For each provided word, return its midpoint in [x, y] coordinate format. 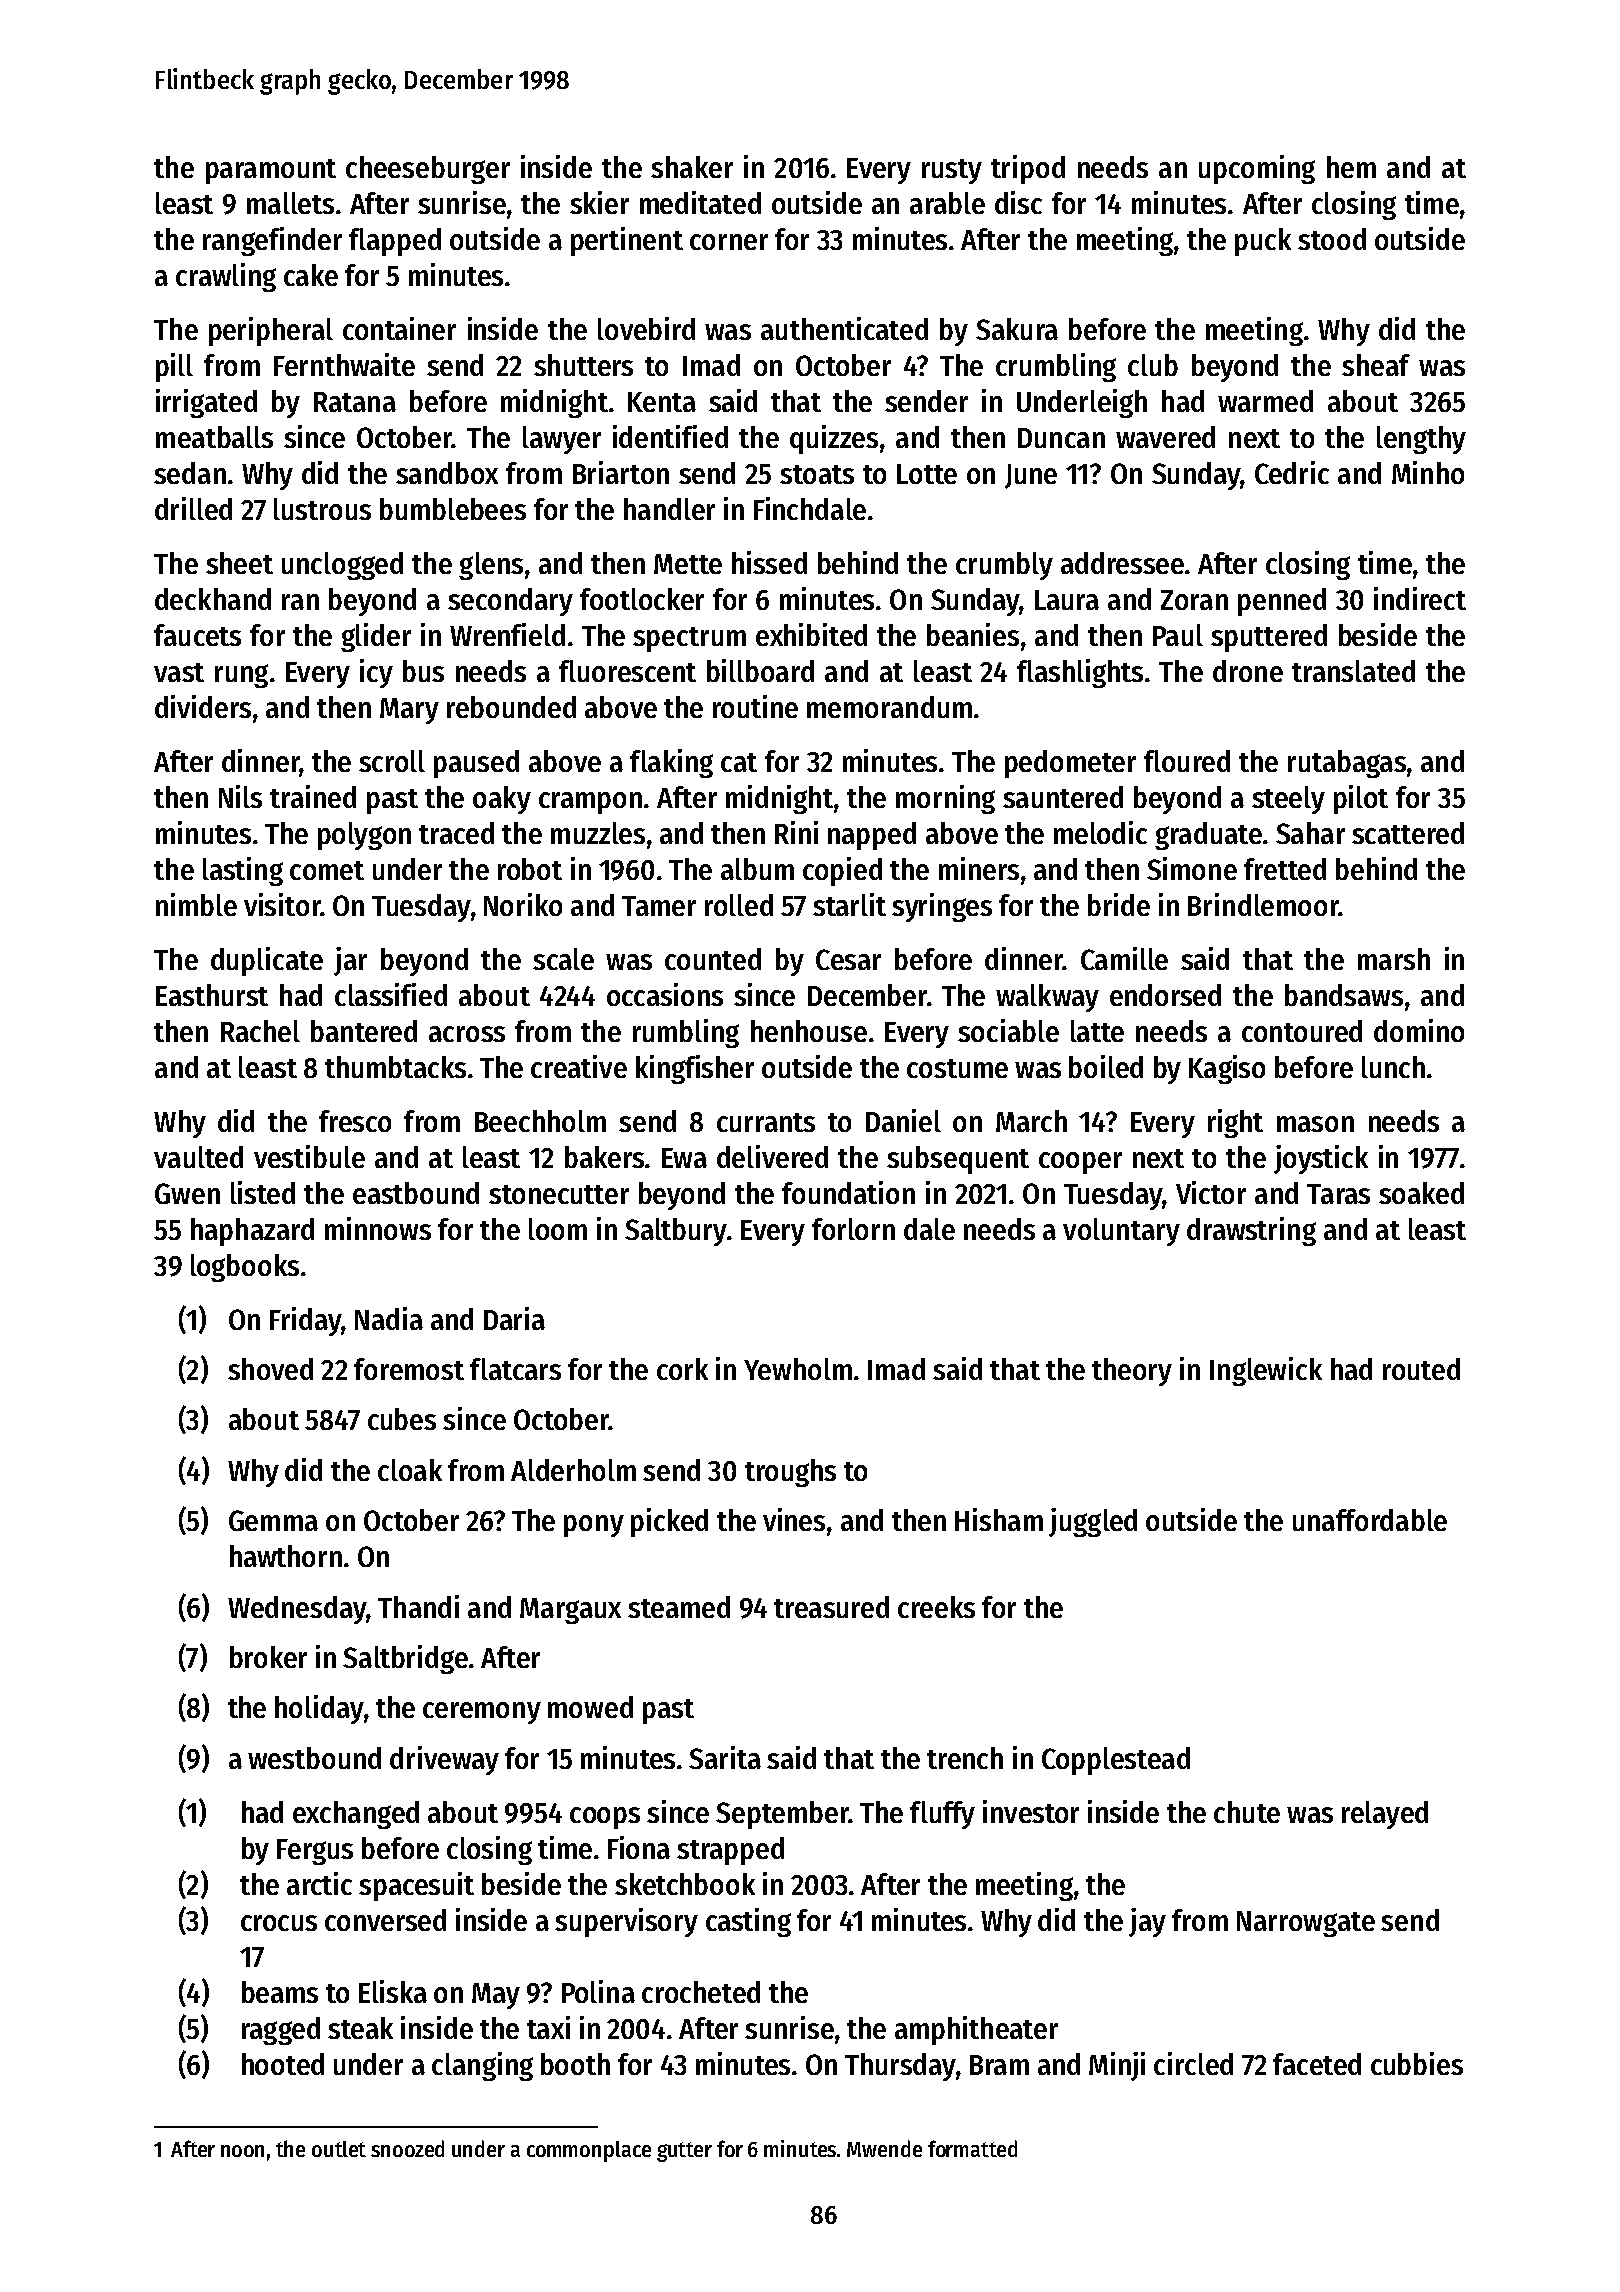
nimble [196, 904]
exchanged [356, 1815]
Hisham [999, 1519]
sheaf [1376, 365]
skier [599, 202]
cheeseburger [428, 170]
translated [1353, 671]
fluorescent [627, 671]
